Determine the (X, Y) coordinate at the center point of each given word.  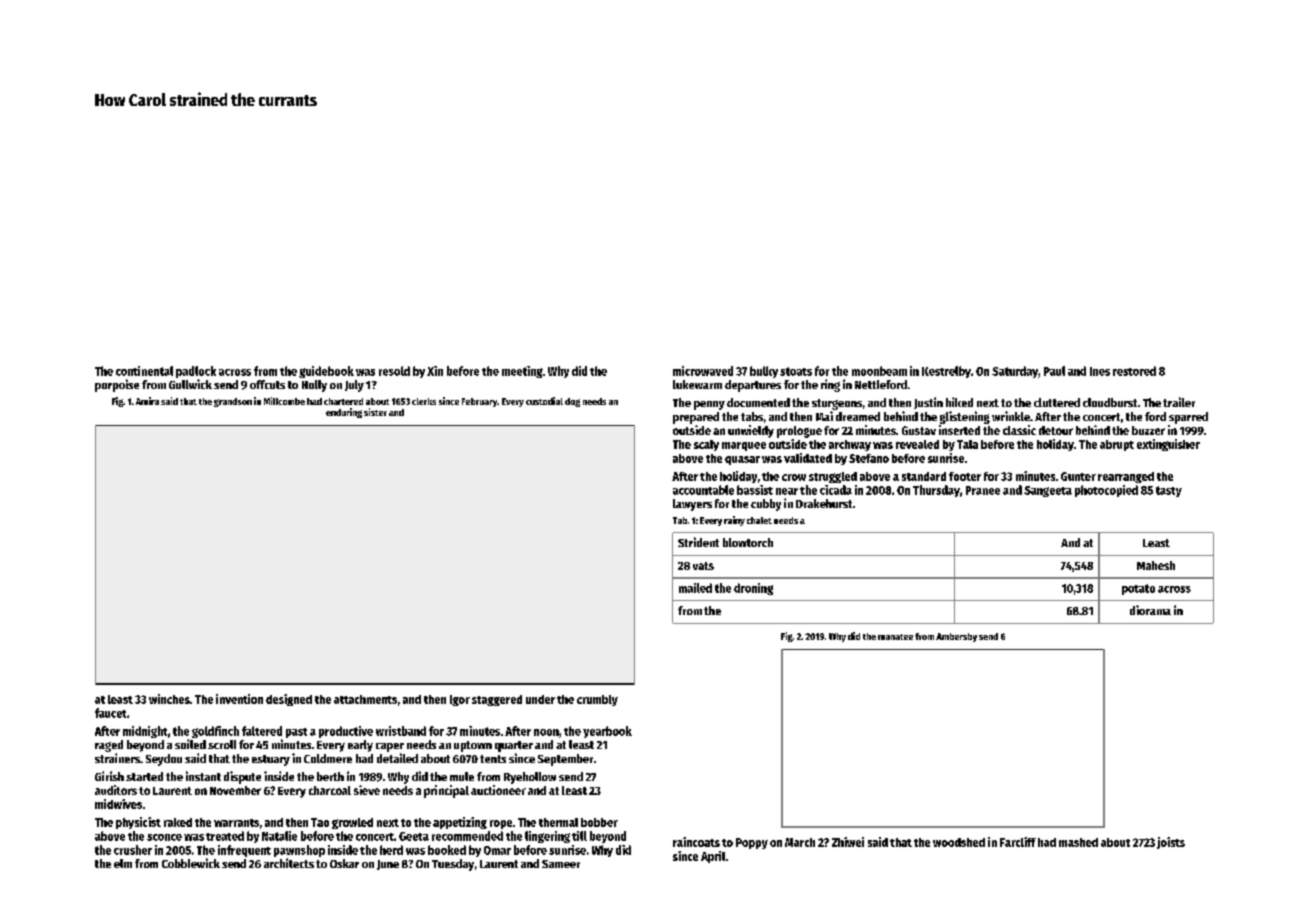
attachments (365, 699)
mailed (695, 588)
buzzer (1148, 430)
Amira (147, 401)
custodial (544, 401)
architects (289, 863)
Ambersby (956, 637)
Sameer (561, 864)
